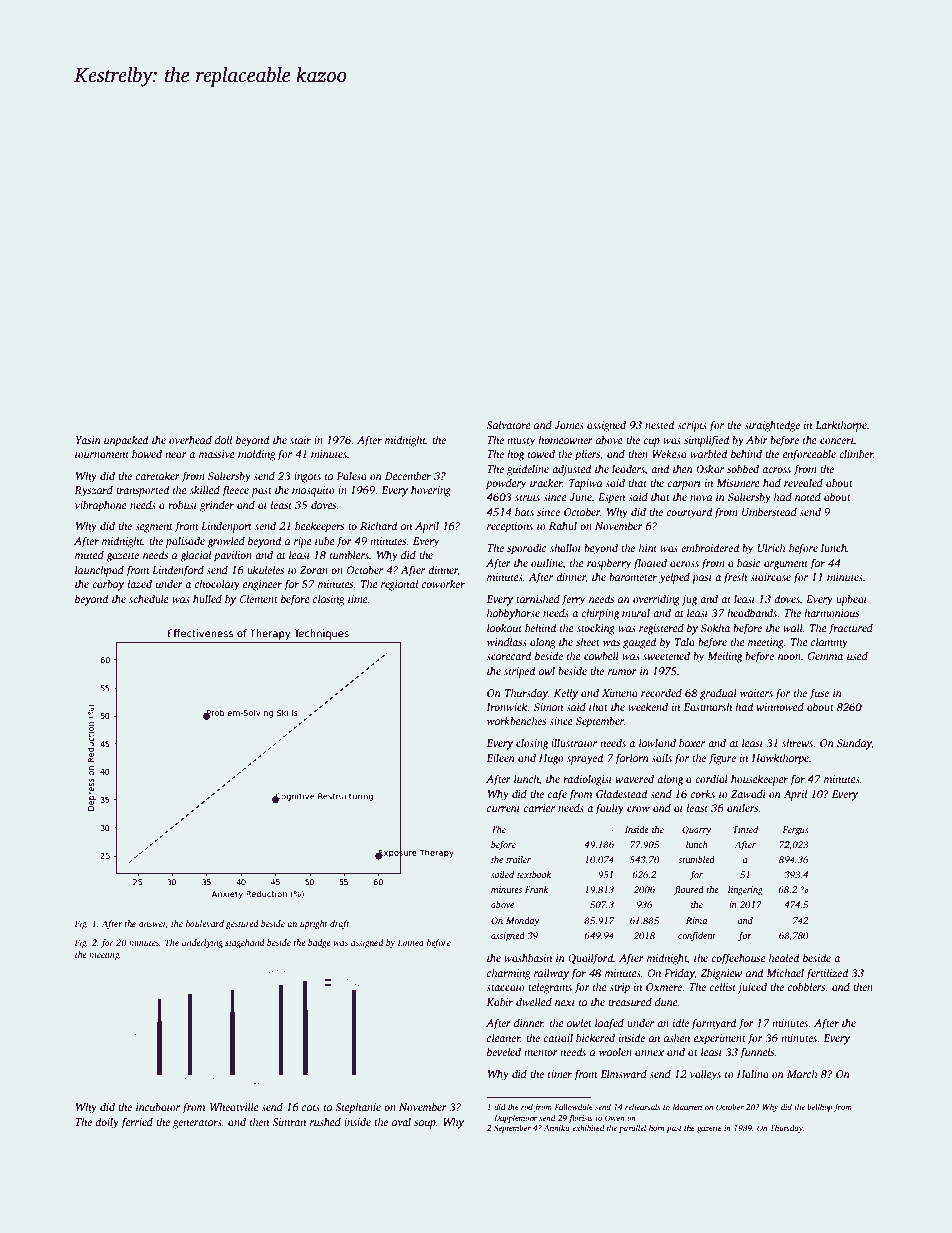 This screenshot has width=952, height=1233. Describe the element at coordinates (425, 1124) in the screenshot. I see `soup` at that location.
